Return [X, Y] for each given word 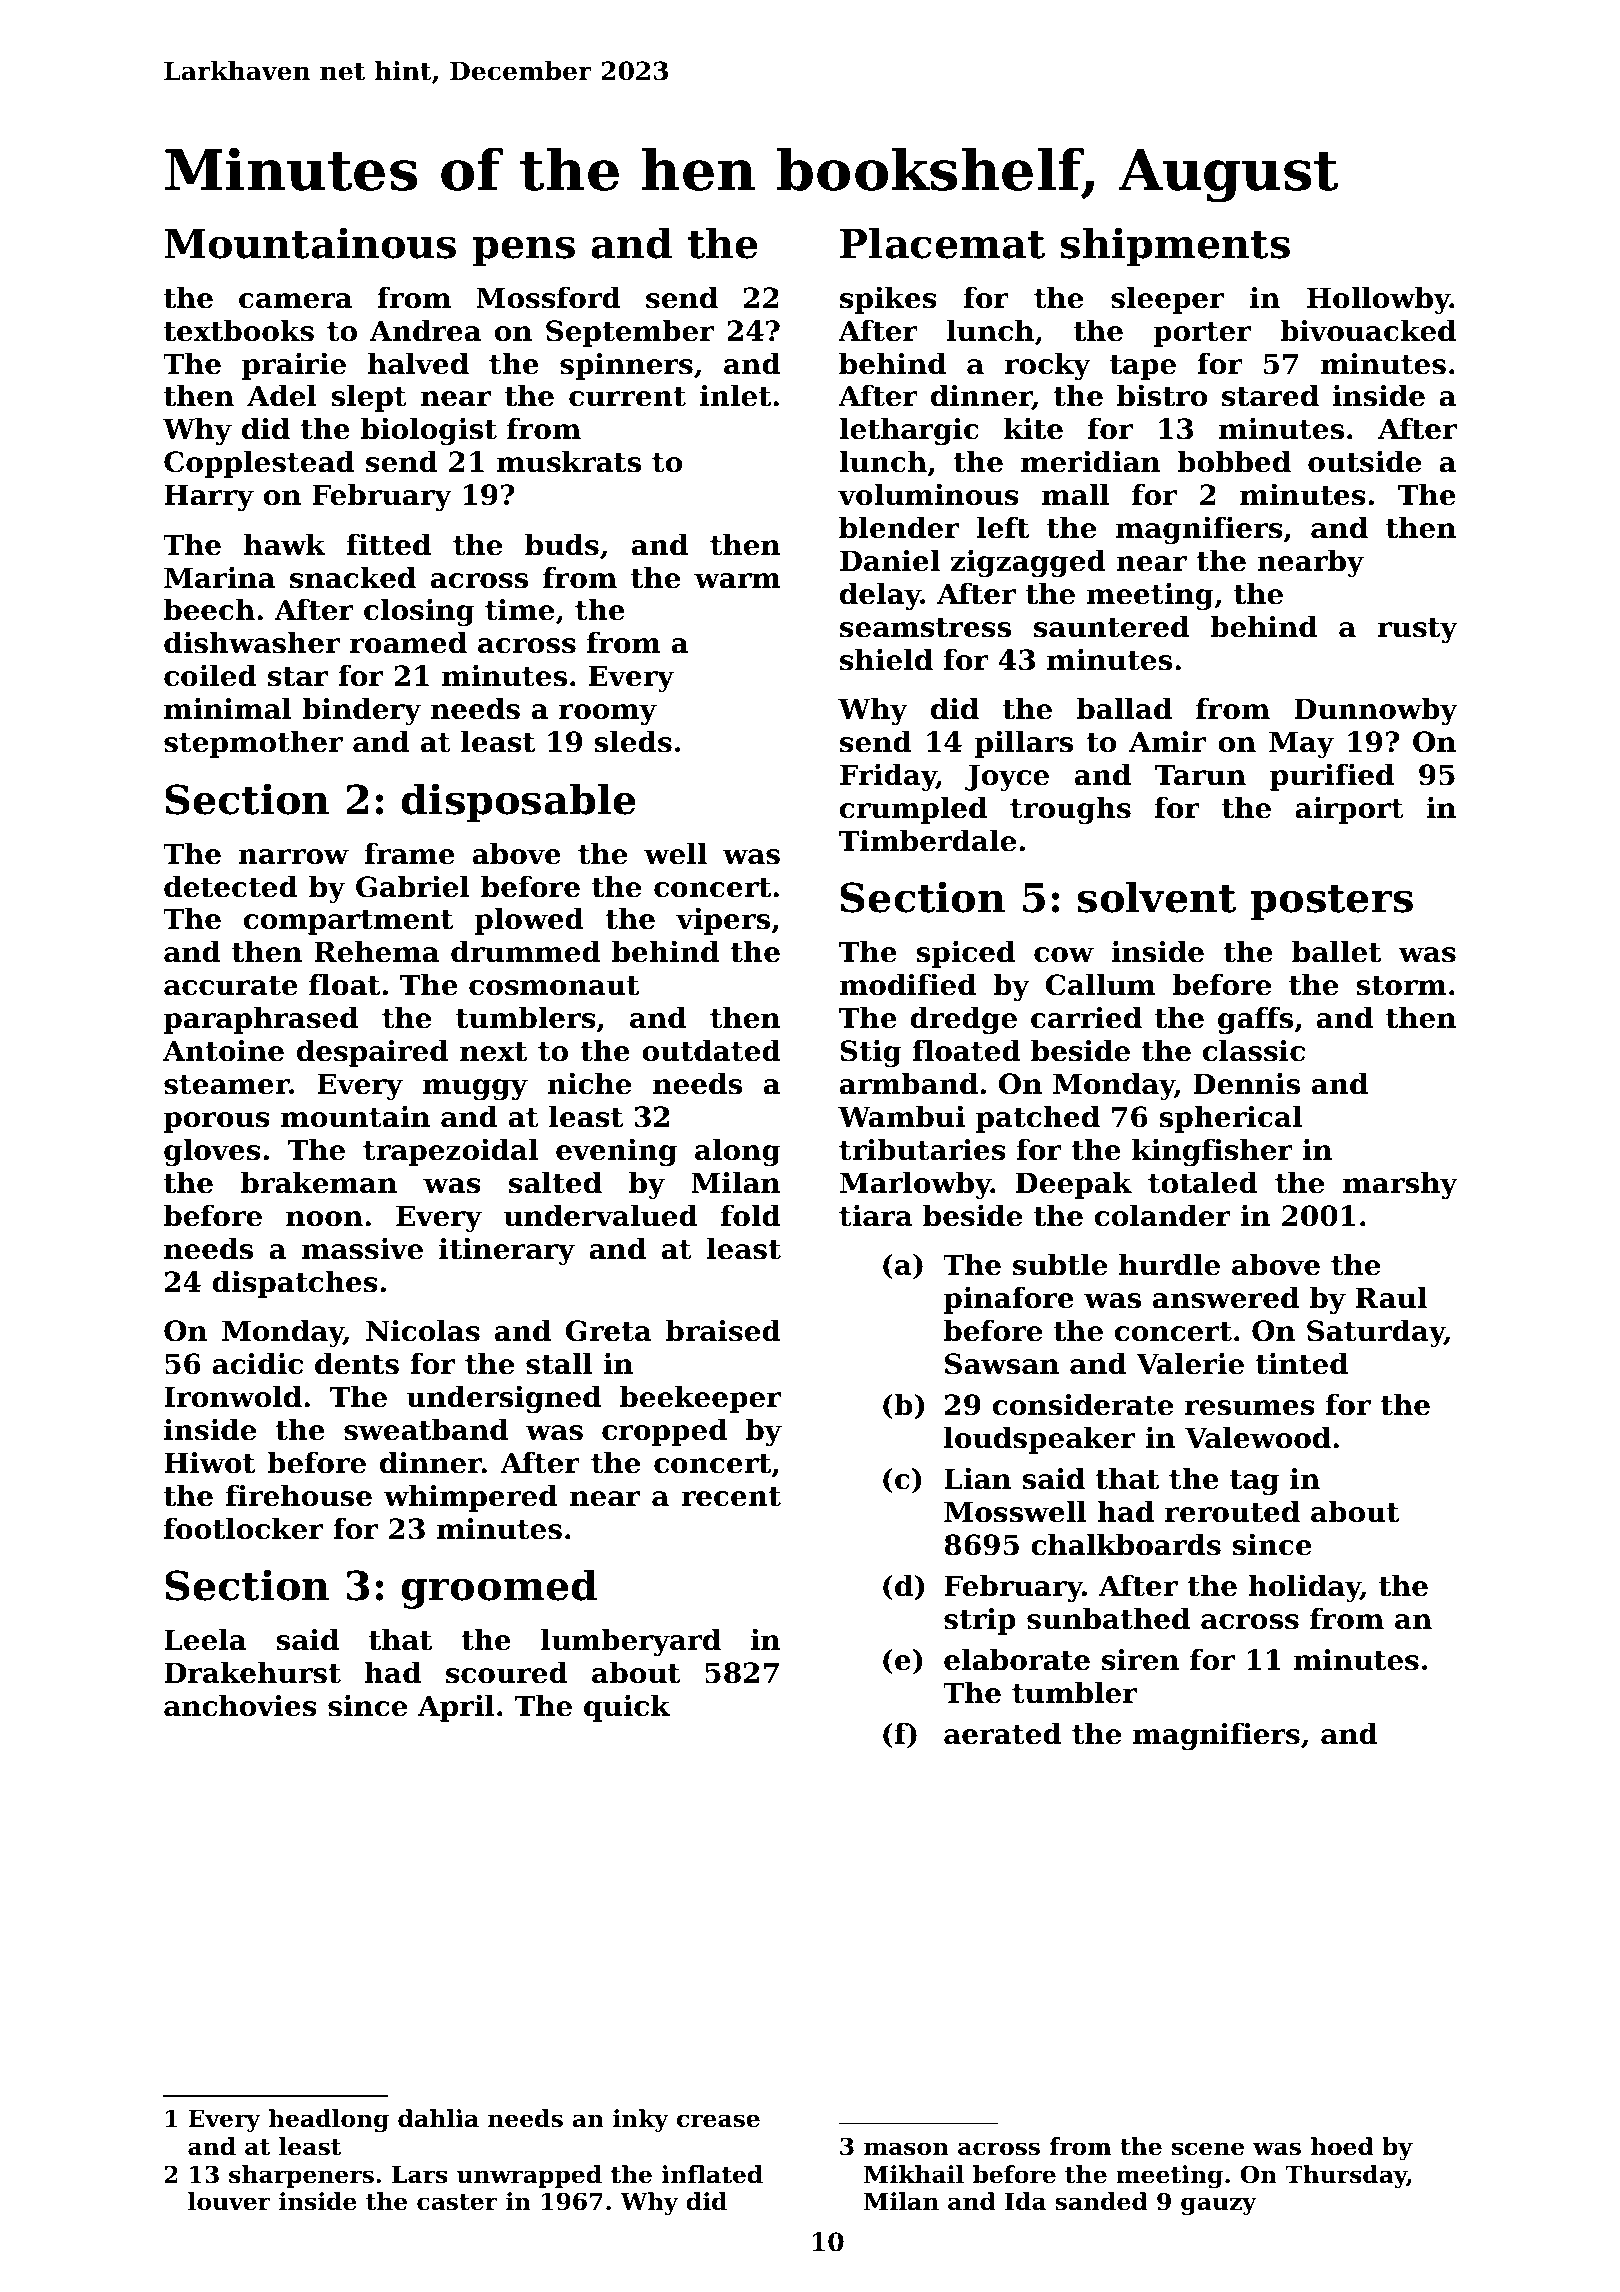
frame [410, 854]
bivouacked [1368, 331]
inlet [735, 396]
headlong [329, 2120]
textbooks [239, 331]
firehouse [299, 1496]
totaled [1203, 1183]
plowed [529, 921]
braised [723, 1331]
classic [1254, 1051]
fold [751, 1216]
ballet [1336, 952]
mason [906, 2149]
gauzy [1219, 2206]
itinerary [507, 1251]
